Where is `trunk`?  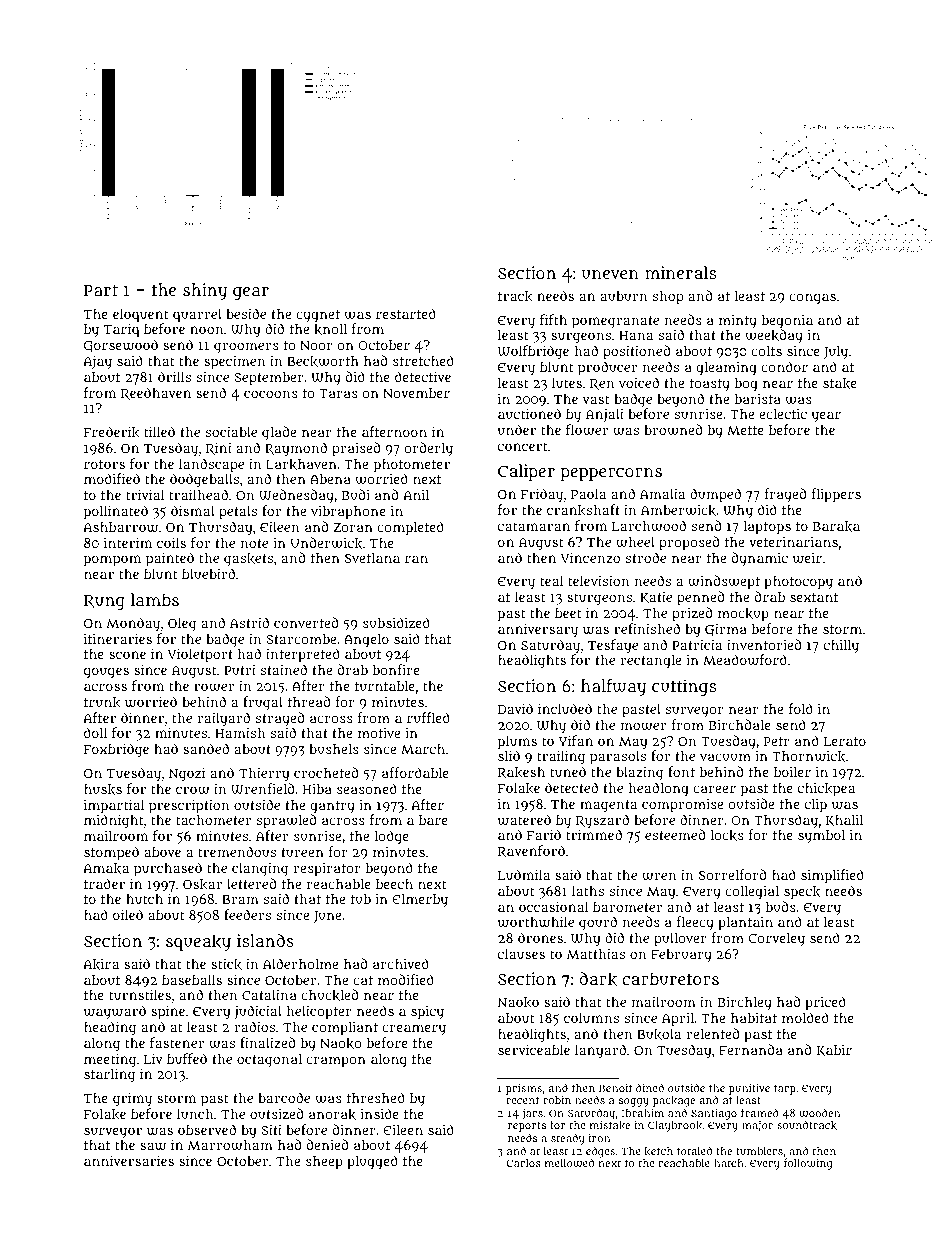
trunk is located at coordinates (102, 702).
